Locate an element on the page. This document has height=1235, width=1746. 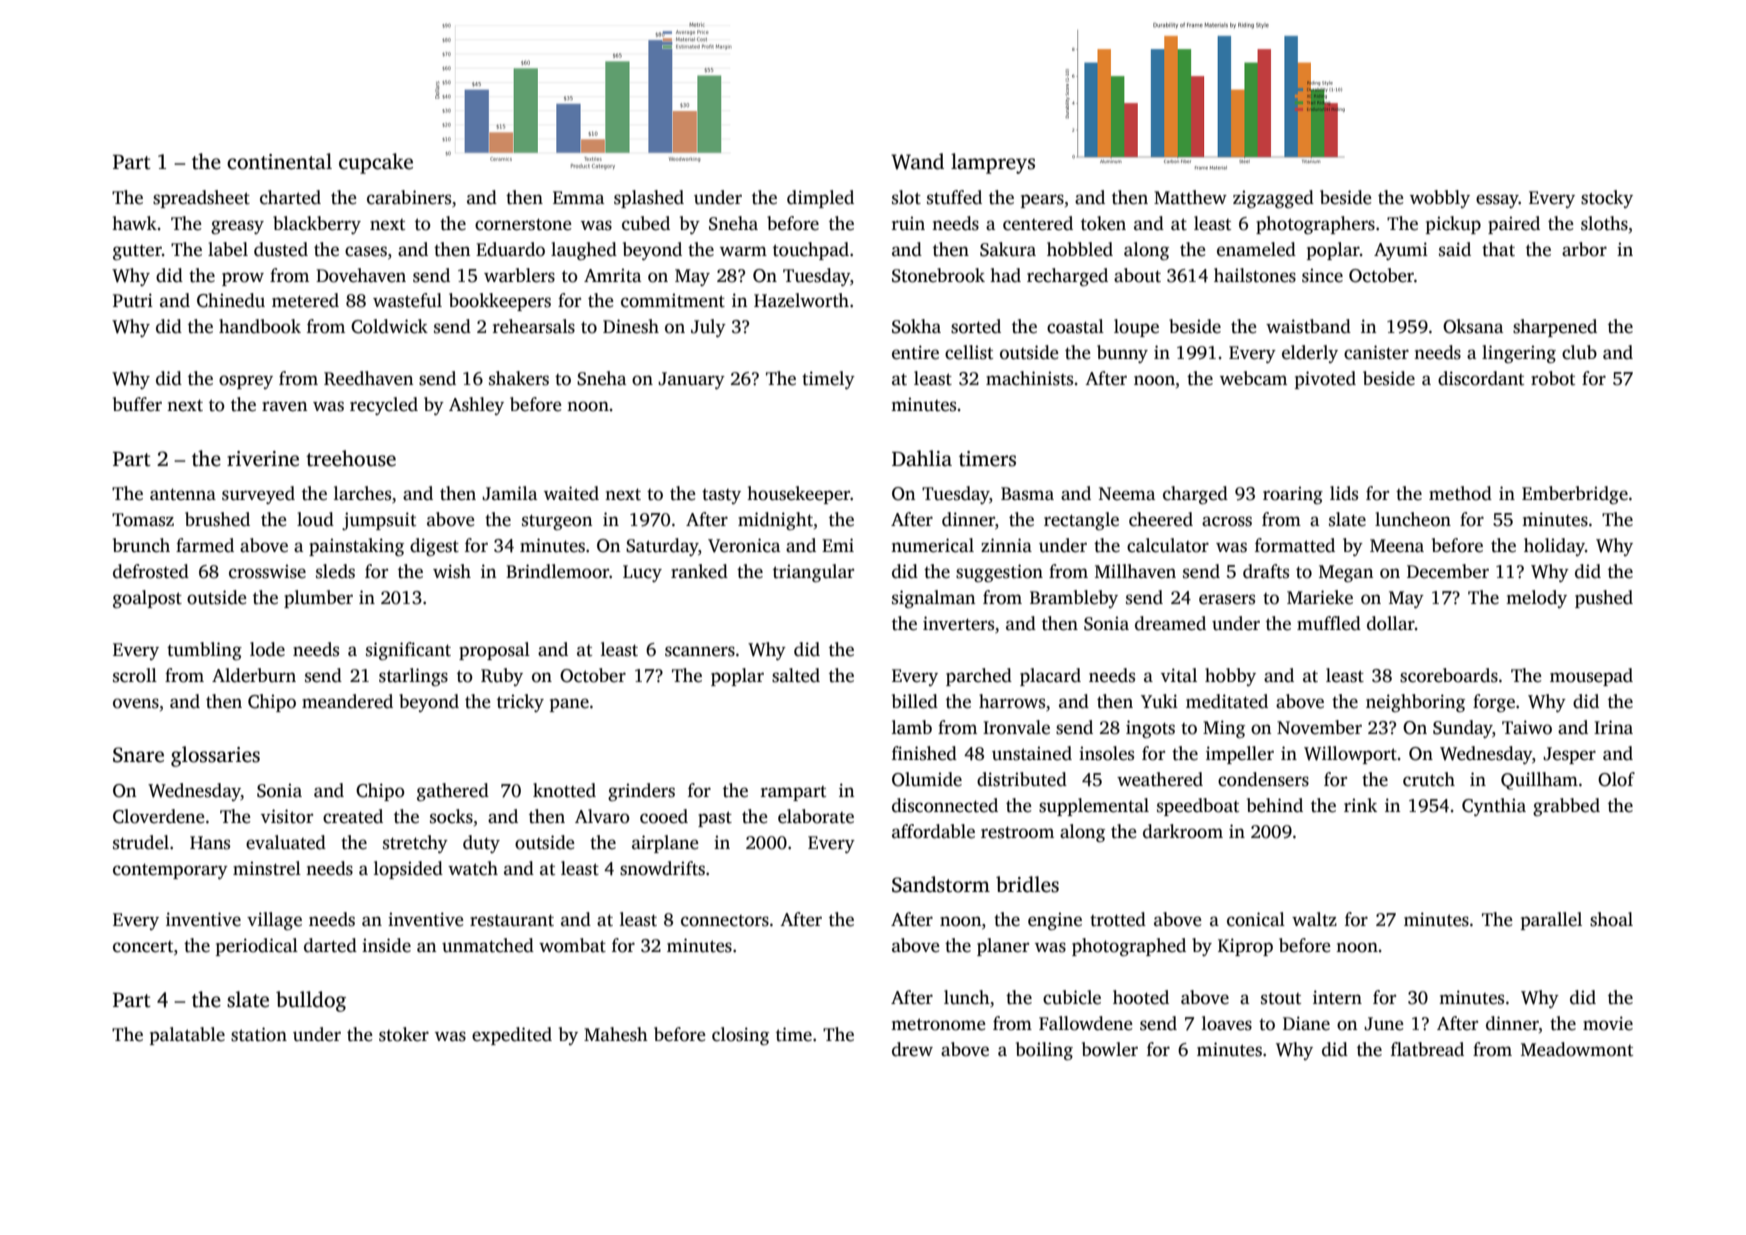
Matthew is located at coordinates (1190, 197).
